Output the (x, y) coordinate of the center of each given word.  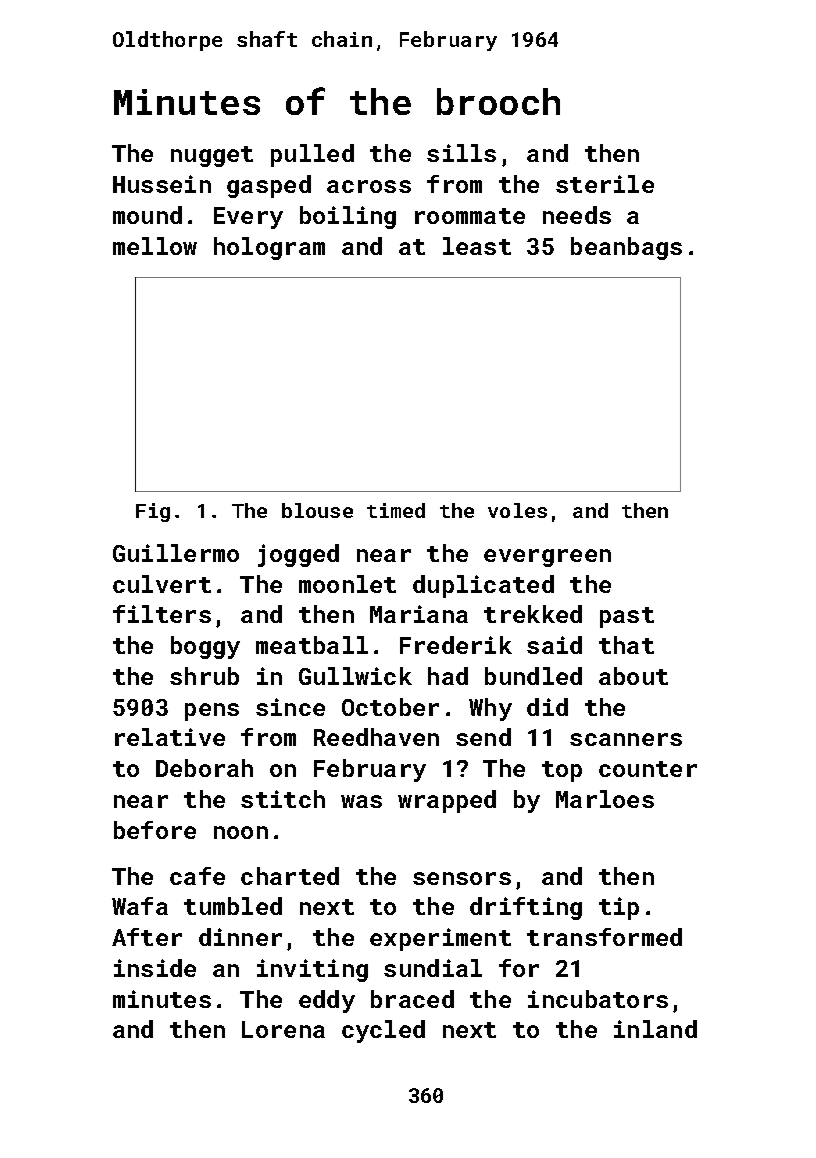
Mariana (419, 614)
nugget (212, 156)
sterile (605, 184)
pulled (312, 155)
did (547, 707)
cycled (383, 1031)
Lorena (283, 1029)
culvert (162, 584)
